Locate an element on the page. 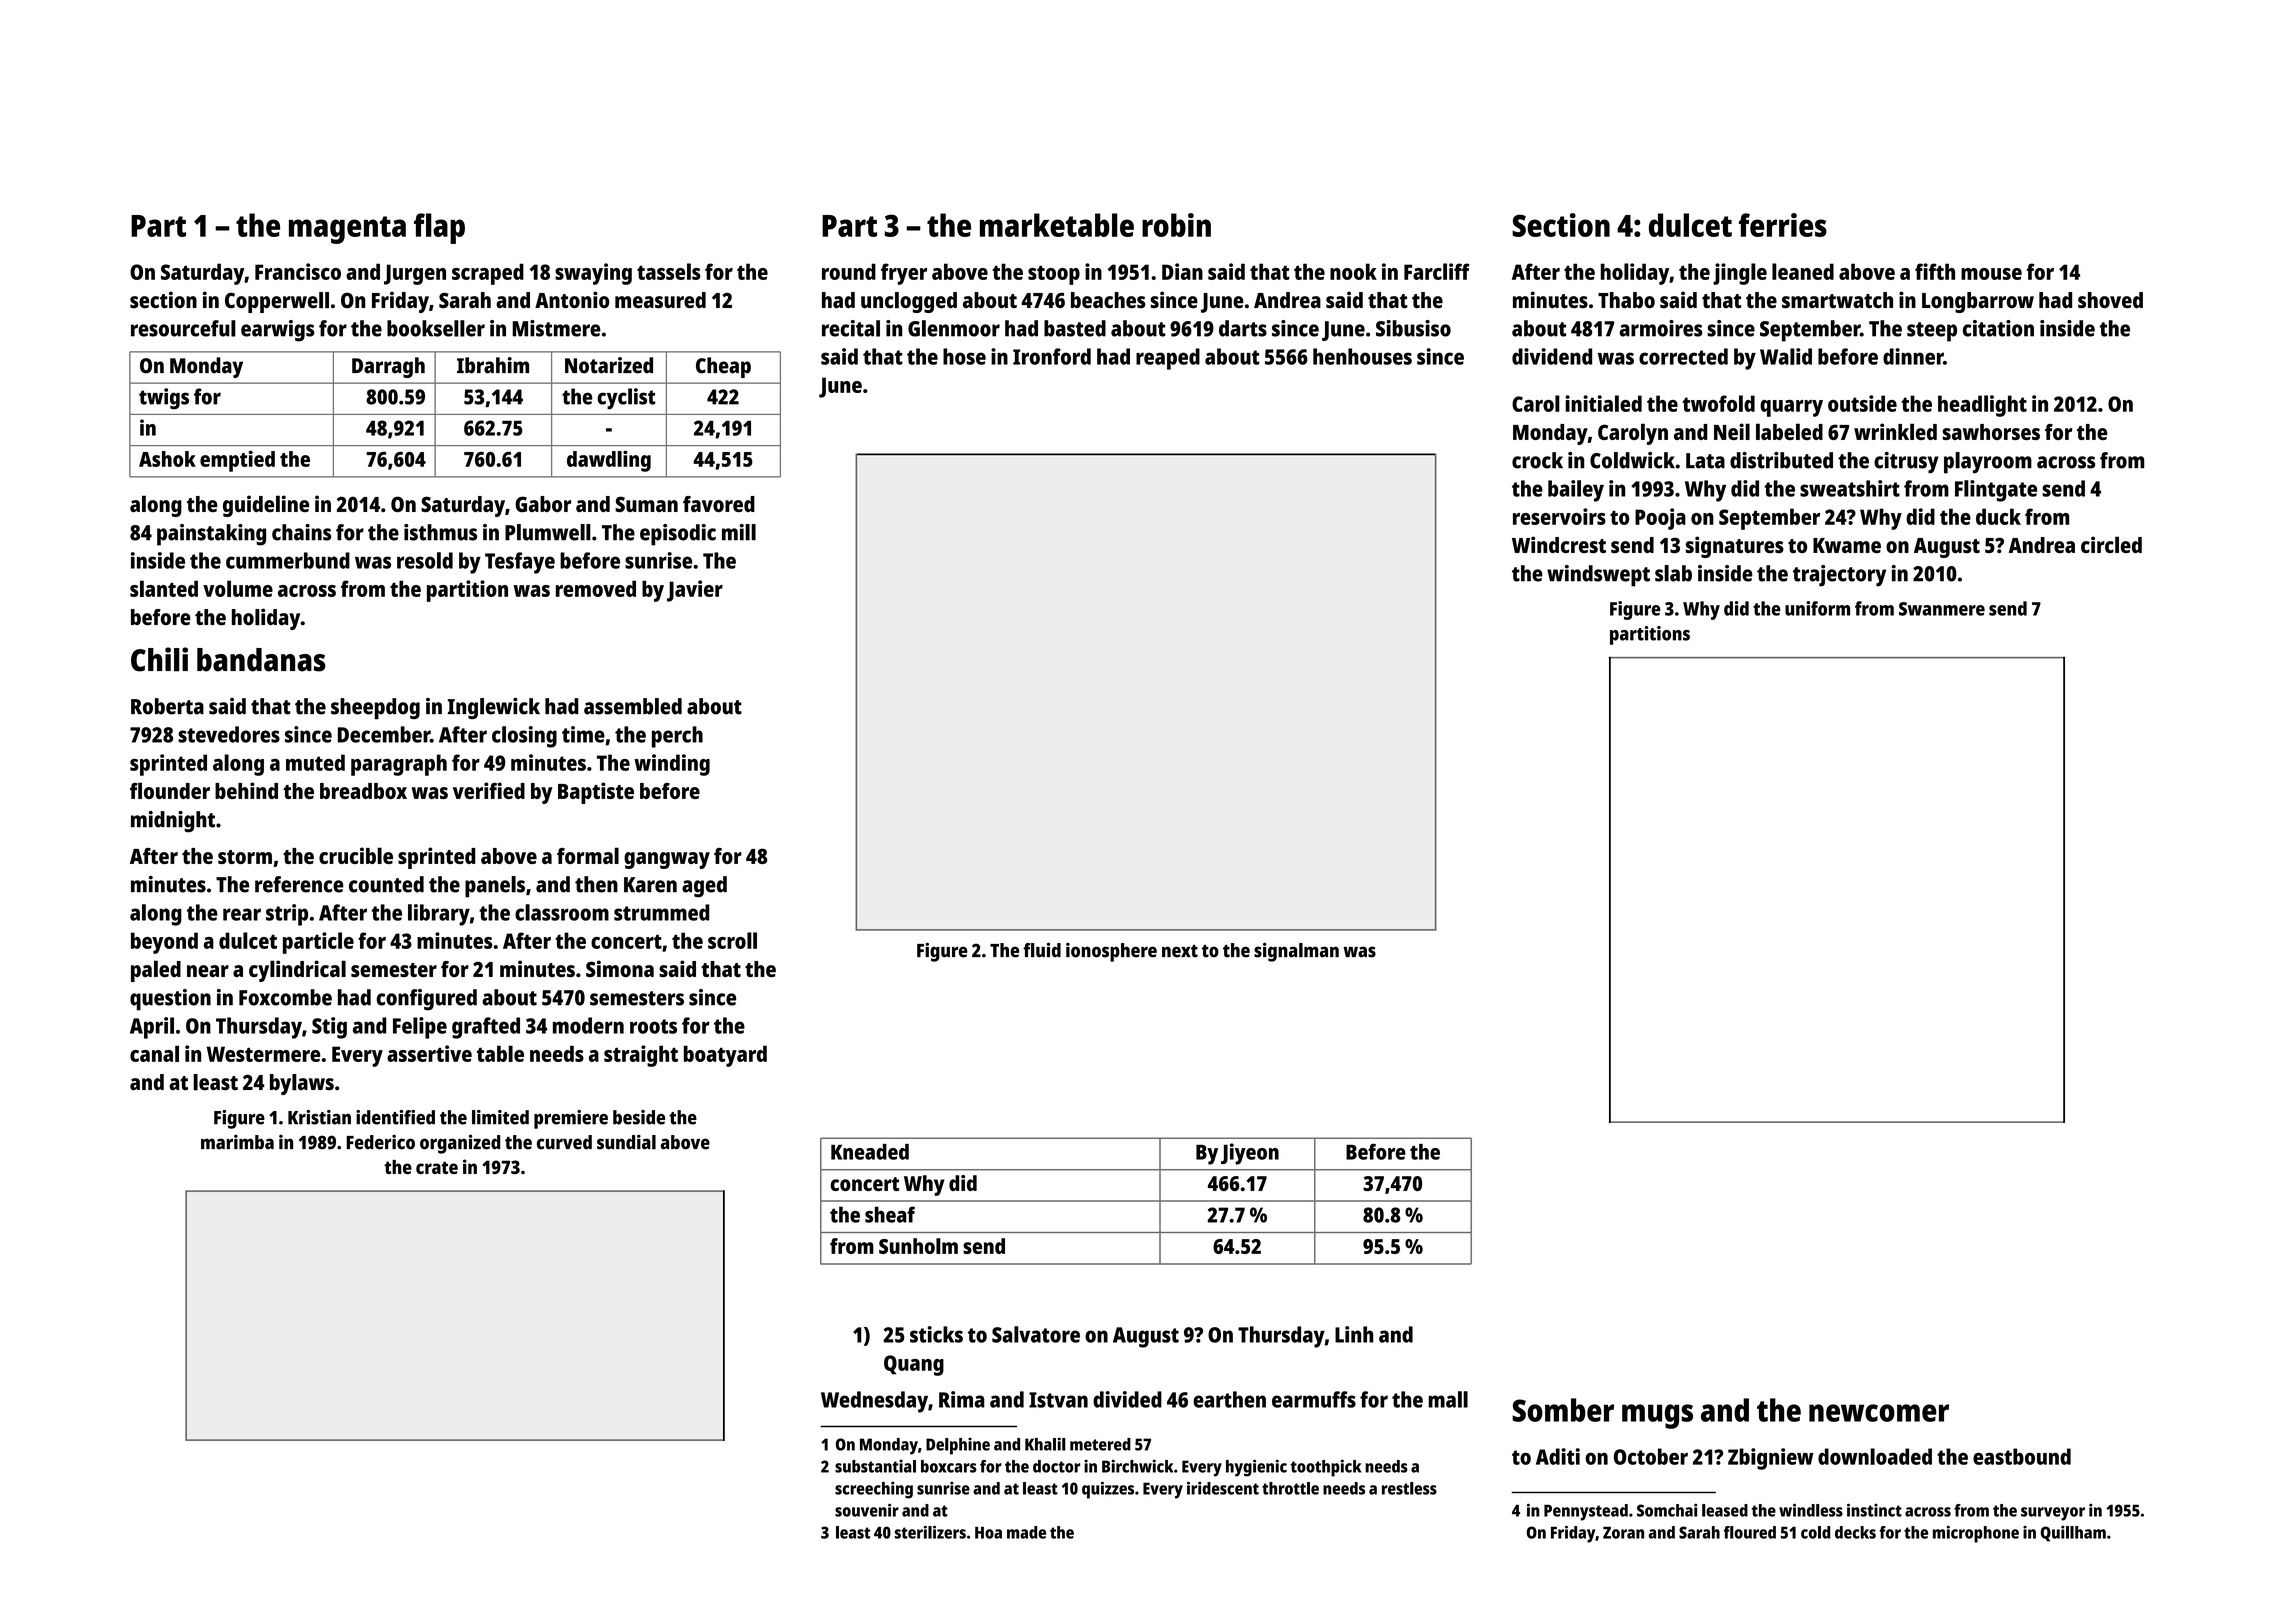 The height and width of the image is (1620, 2292). uniform is located at coordinates (1817, 608).
